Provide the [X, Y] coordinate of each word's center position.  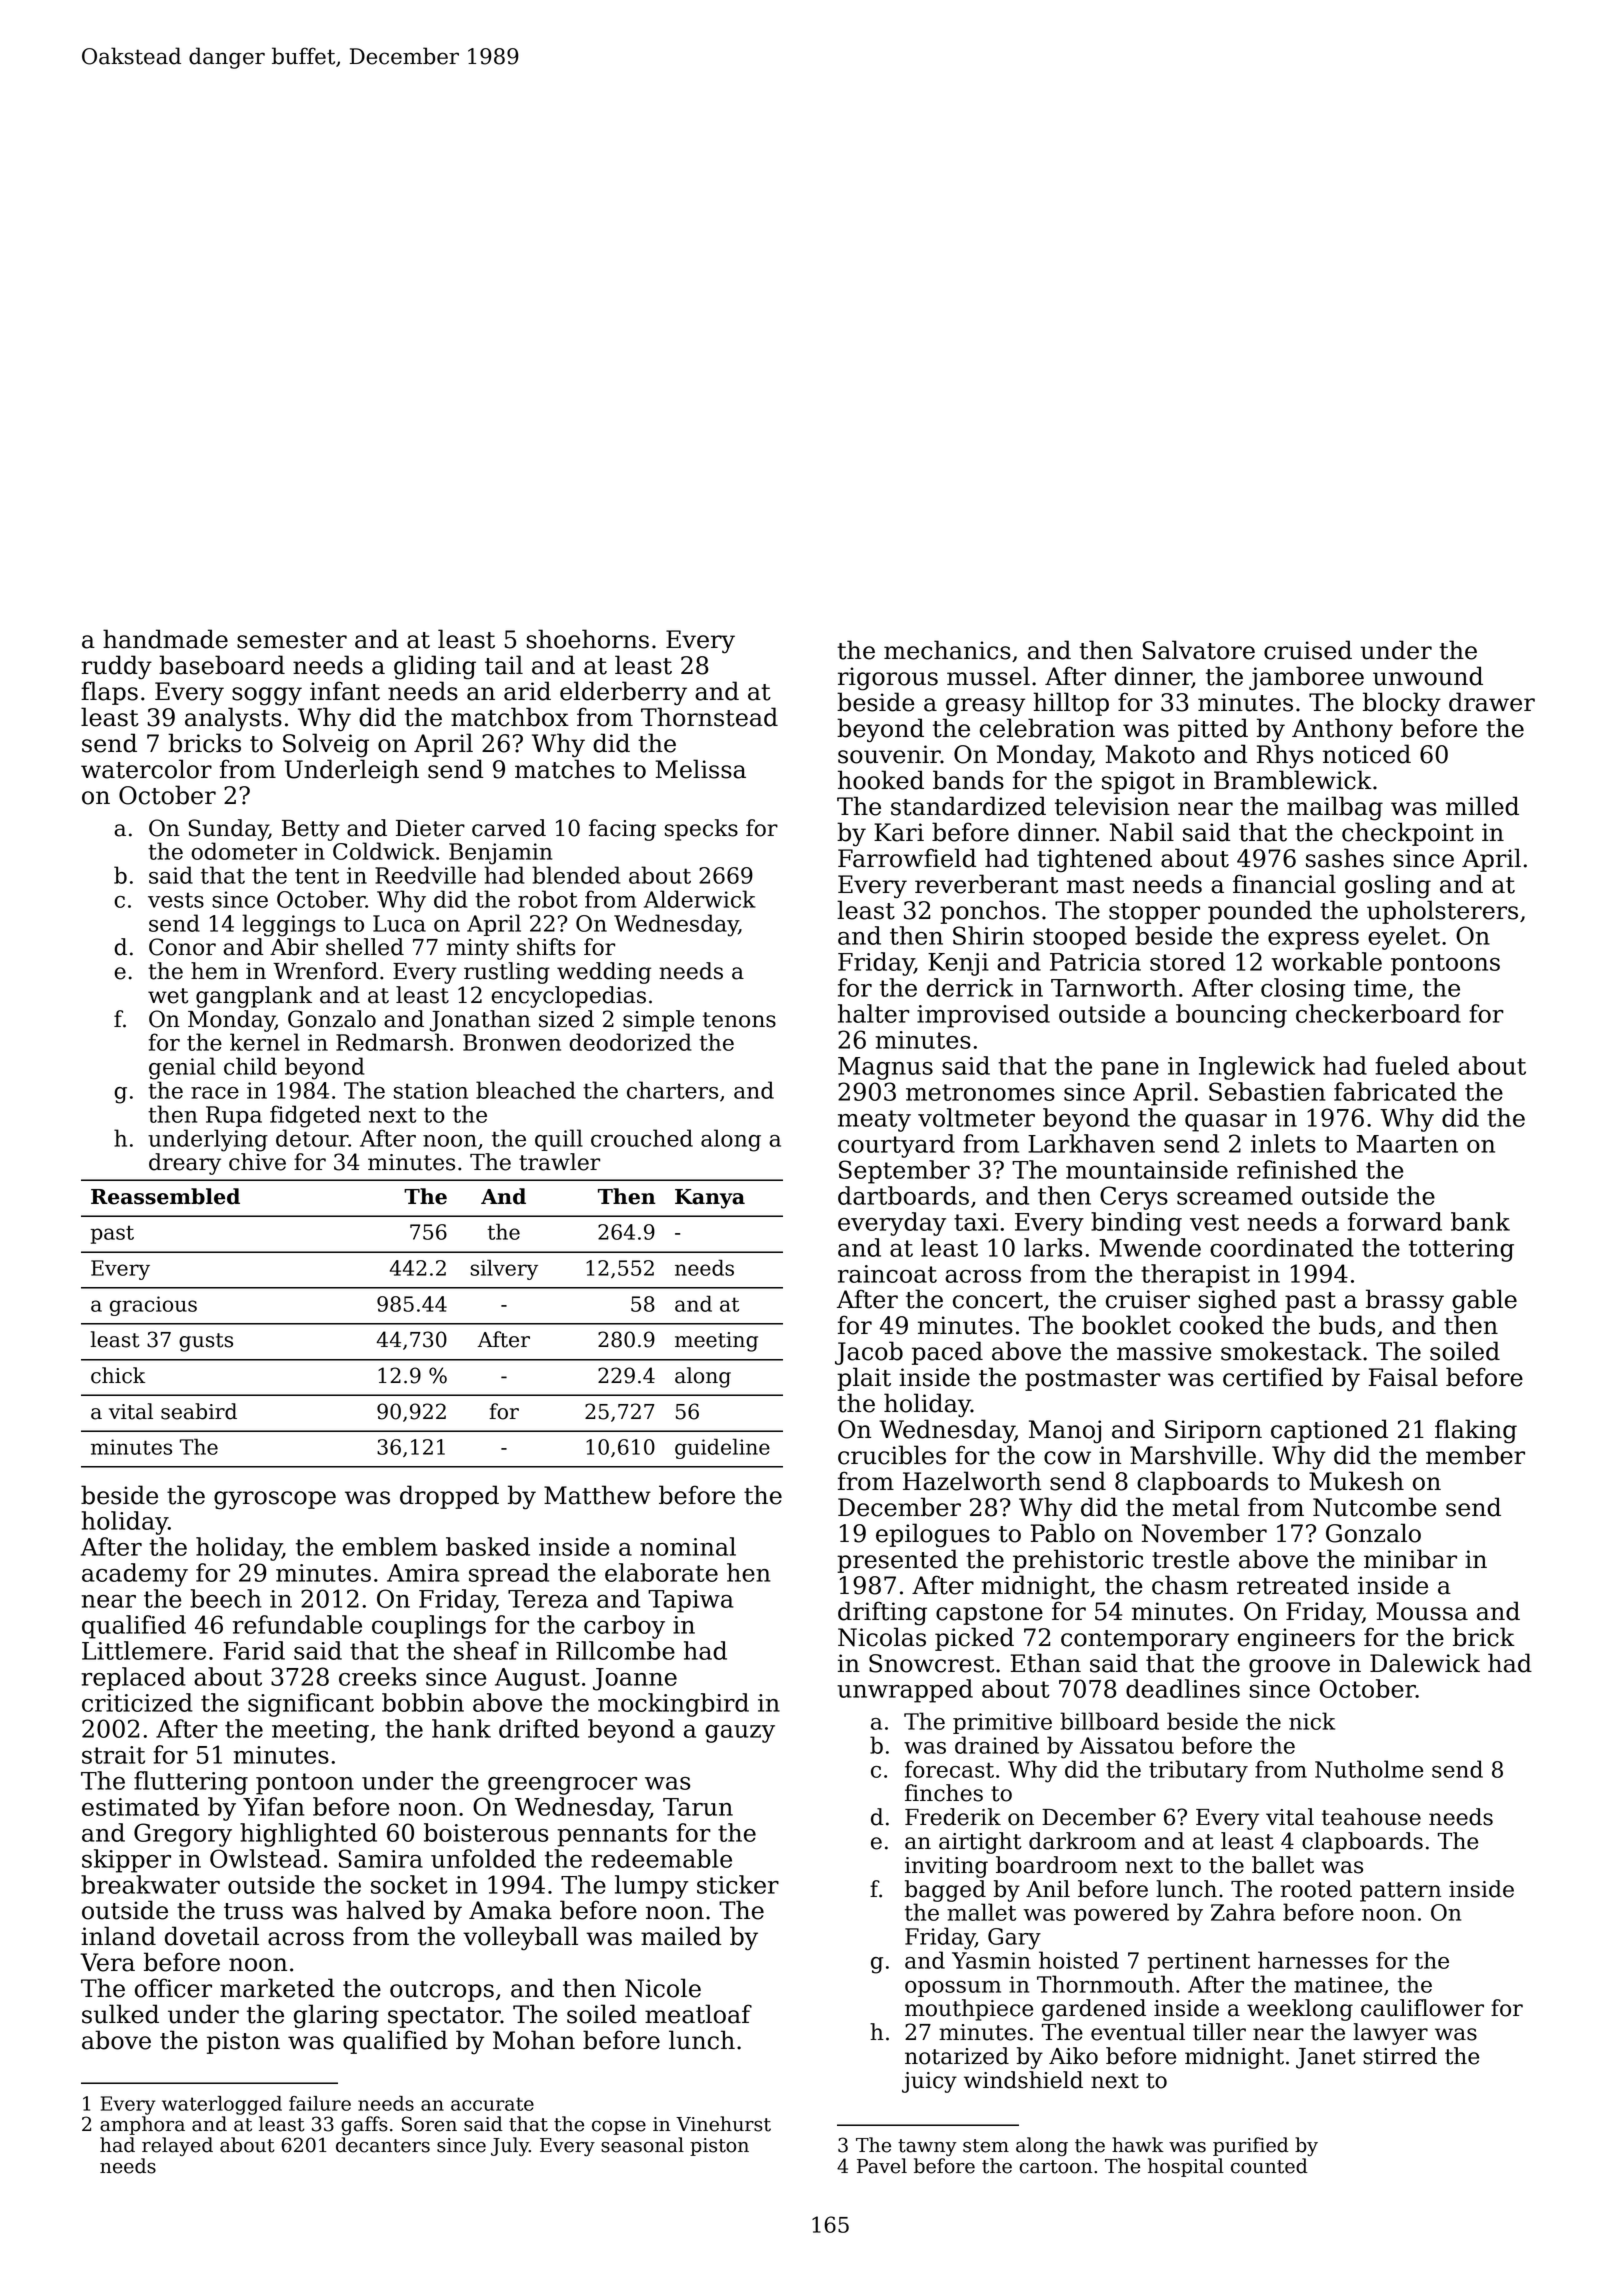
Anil [1048, 1888]
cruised [1308, 650]
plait [864, 1379]
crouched [642, 1138]
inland [118, 1936]
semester [292, 640]
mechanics [947, 650]
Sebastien [1267, 1091]
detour [312, 1138]
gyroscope [275, 1500]
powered [1121, 1914]
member [1475, 1455]
